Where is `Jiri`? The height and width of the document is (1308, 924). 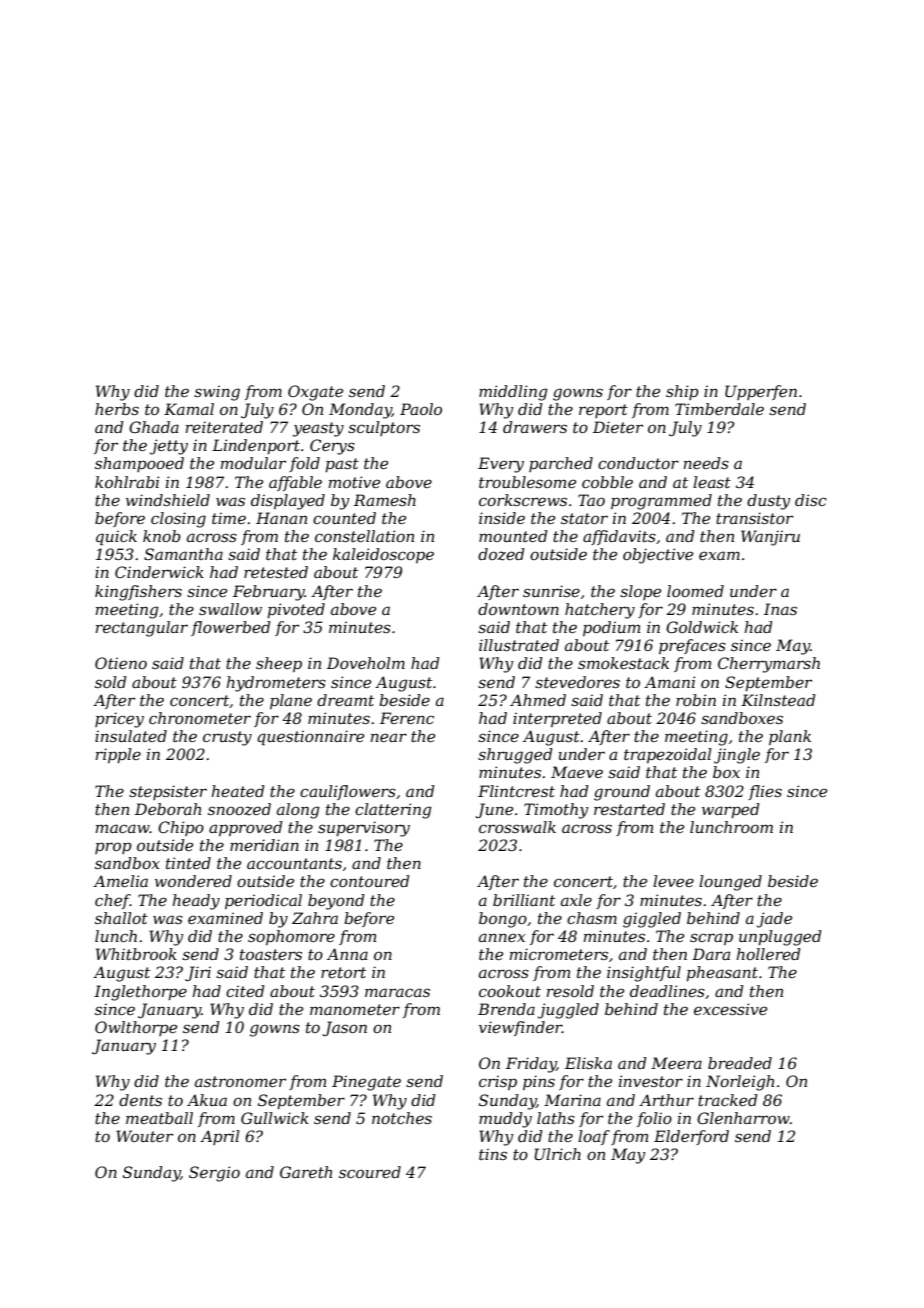
Jiri is located at coordinates (198, 973).
